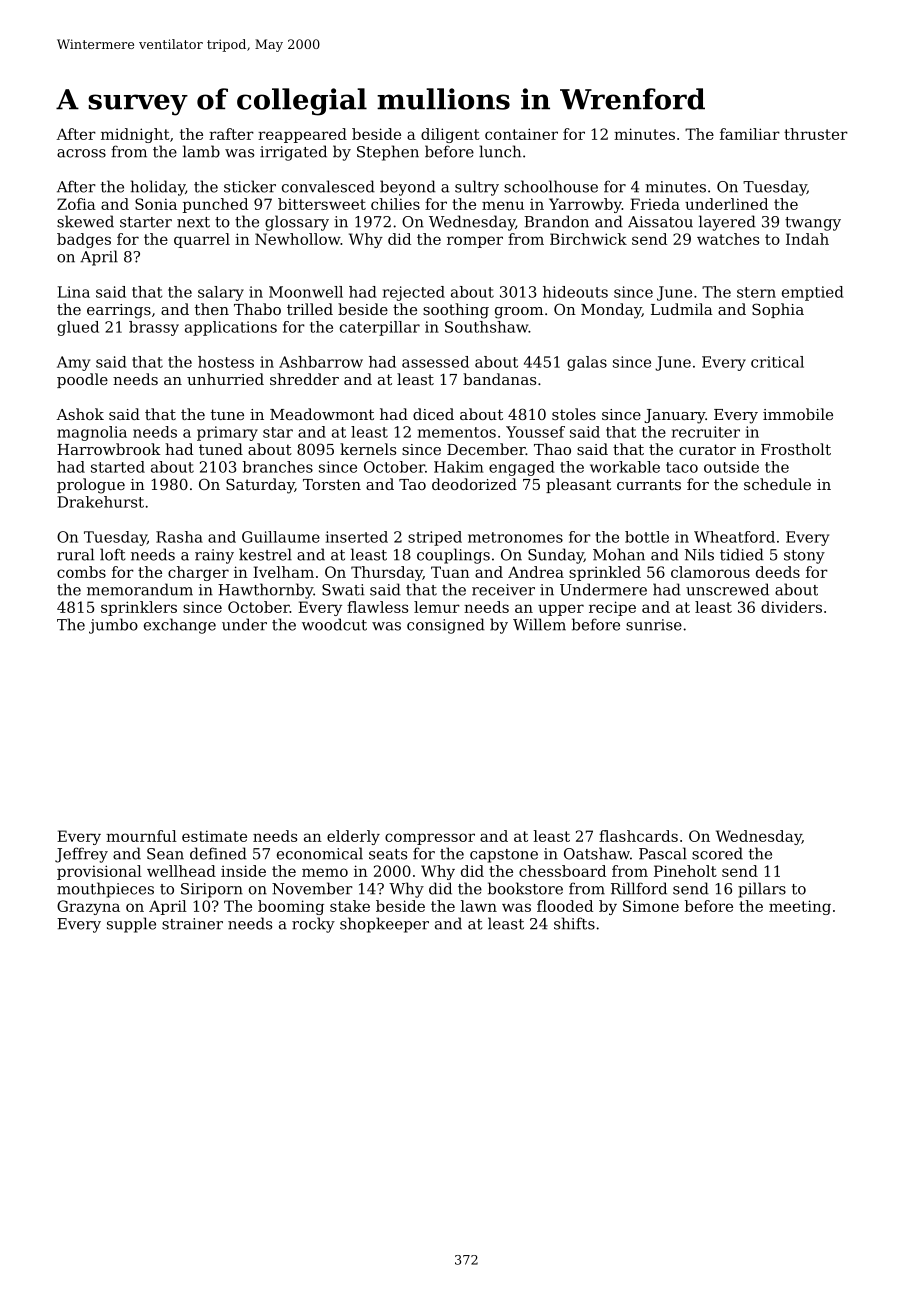 Image resolution: width=908 pixels, height=1316 pixels. I want to click on Jeffrey, so click(81, 855).
